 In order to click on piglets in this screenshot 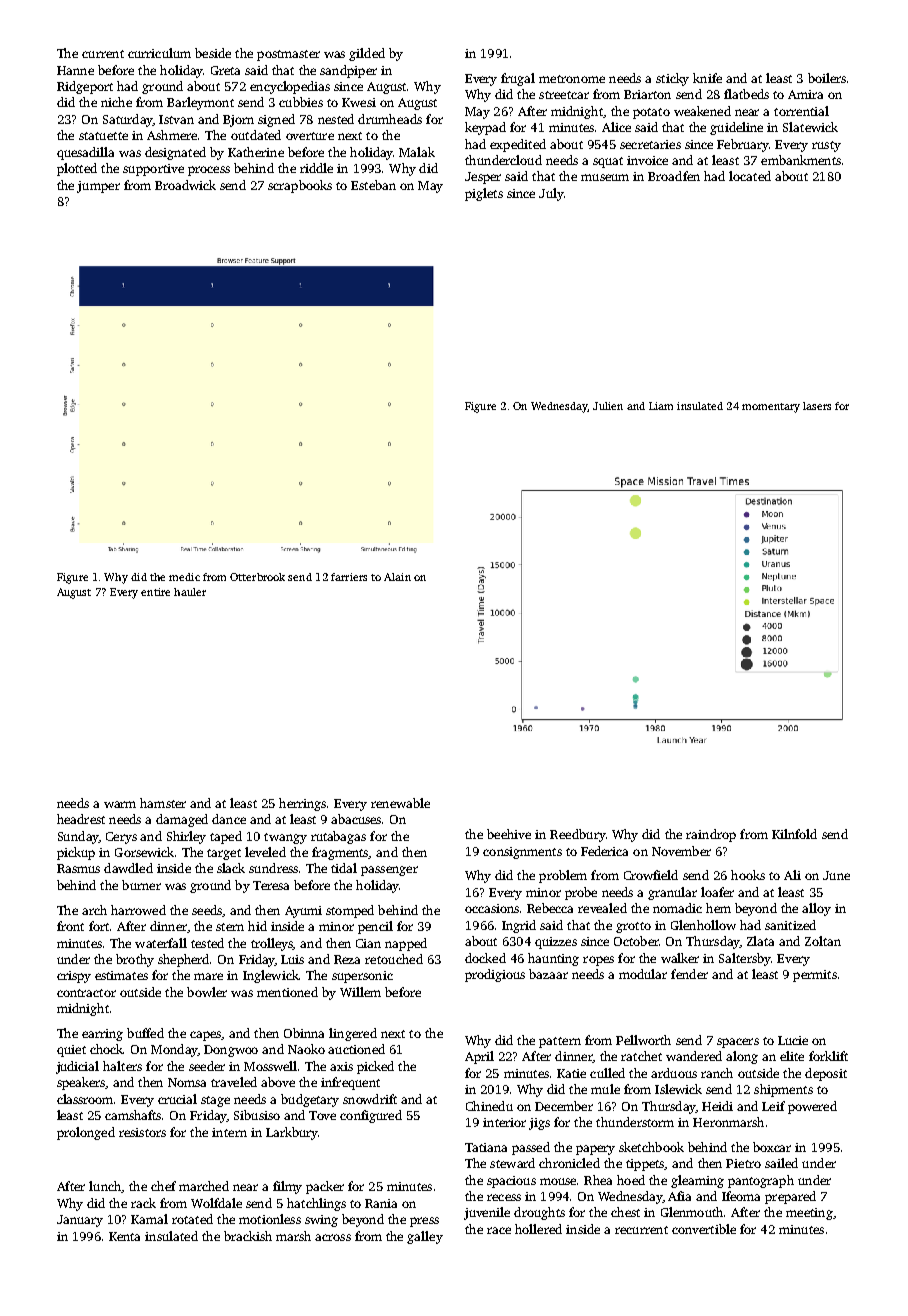, I will do `click(484, 194)`.
